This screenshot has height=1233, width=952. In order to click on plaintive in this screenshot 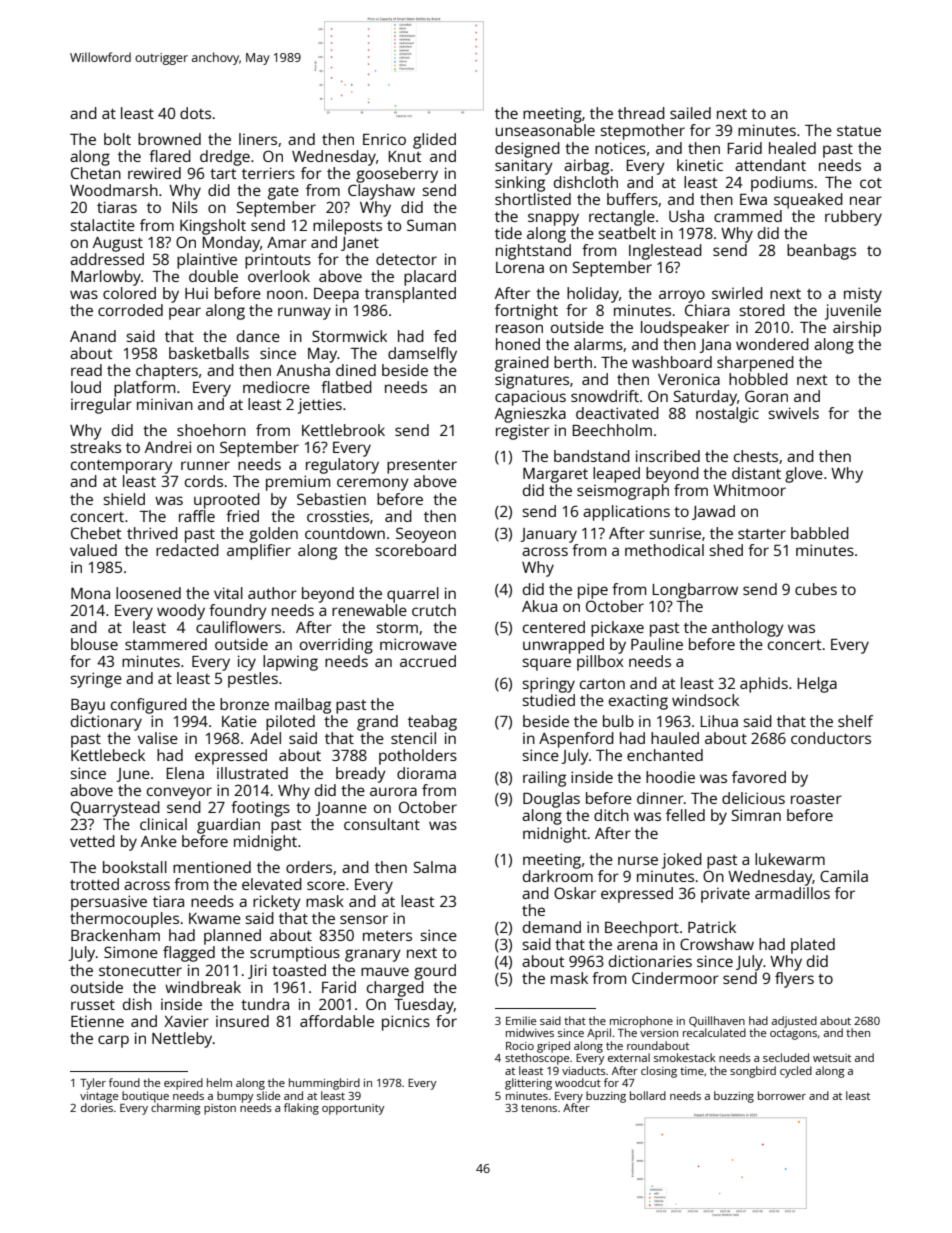, I will do `click(207, 261)`.
